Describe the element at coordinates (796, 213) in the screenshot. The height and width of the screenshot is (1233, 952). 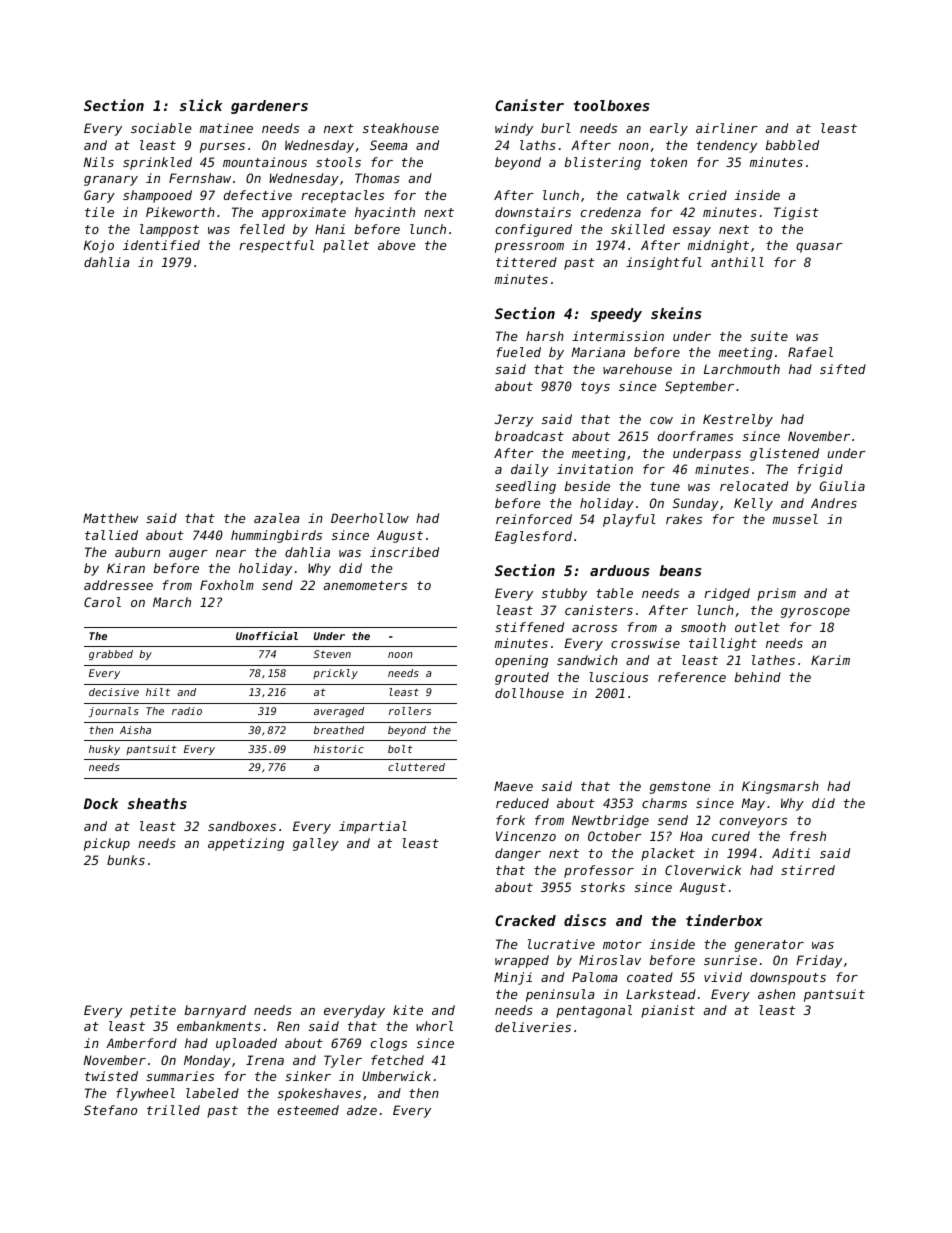
I see `Tigist` at that location.
